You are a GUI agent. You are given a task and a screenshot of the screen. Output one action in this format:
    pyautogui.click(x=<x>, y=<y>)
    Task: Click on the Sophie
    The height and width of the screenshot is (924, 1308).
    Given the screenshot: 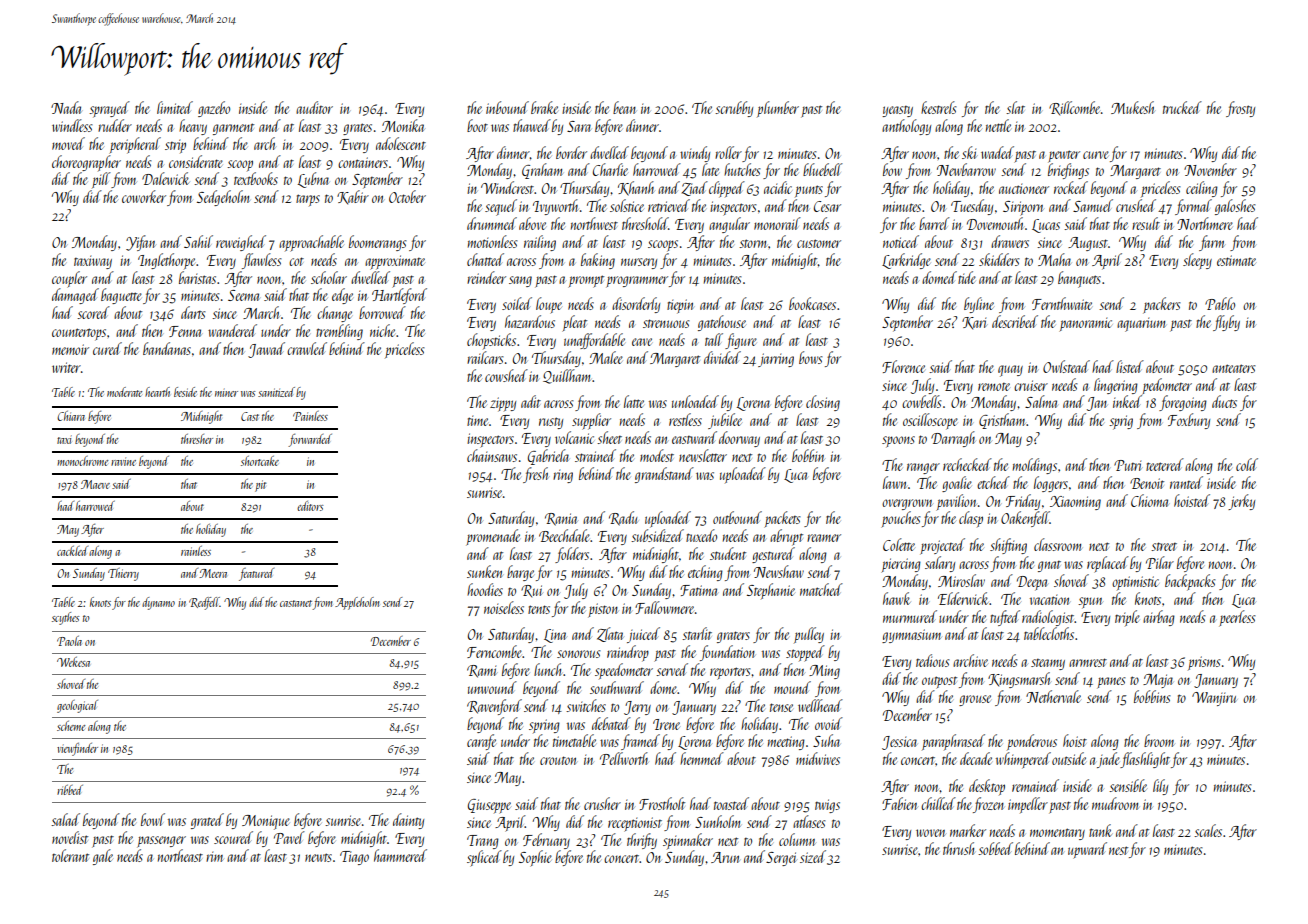 What is the action you would take?
    pyautogui.click(x=535, y=858)
